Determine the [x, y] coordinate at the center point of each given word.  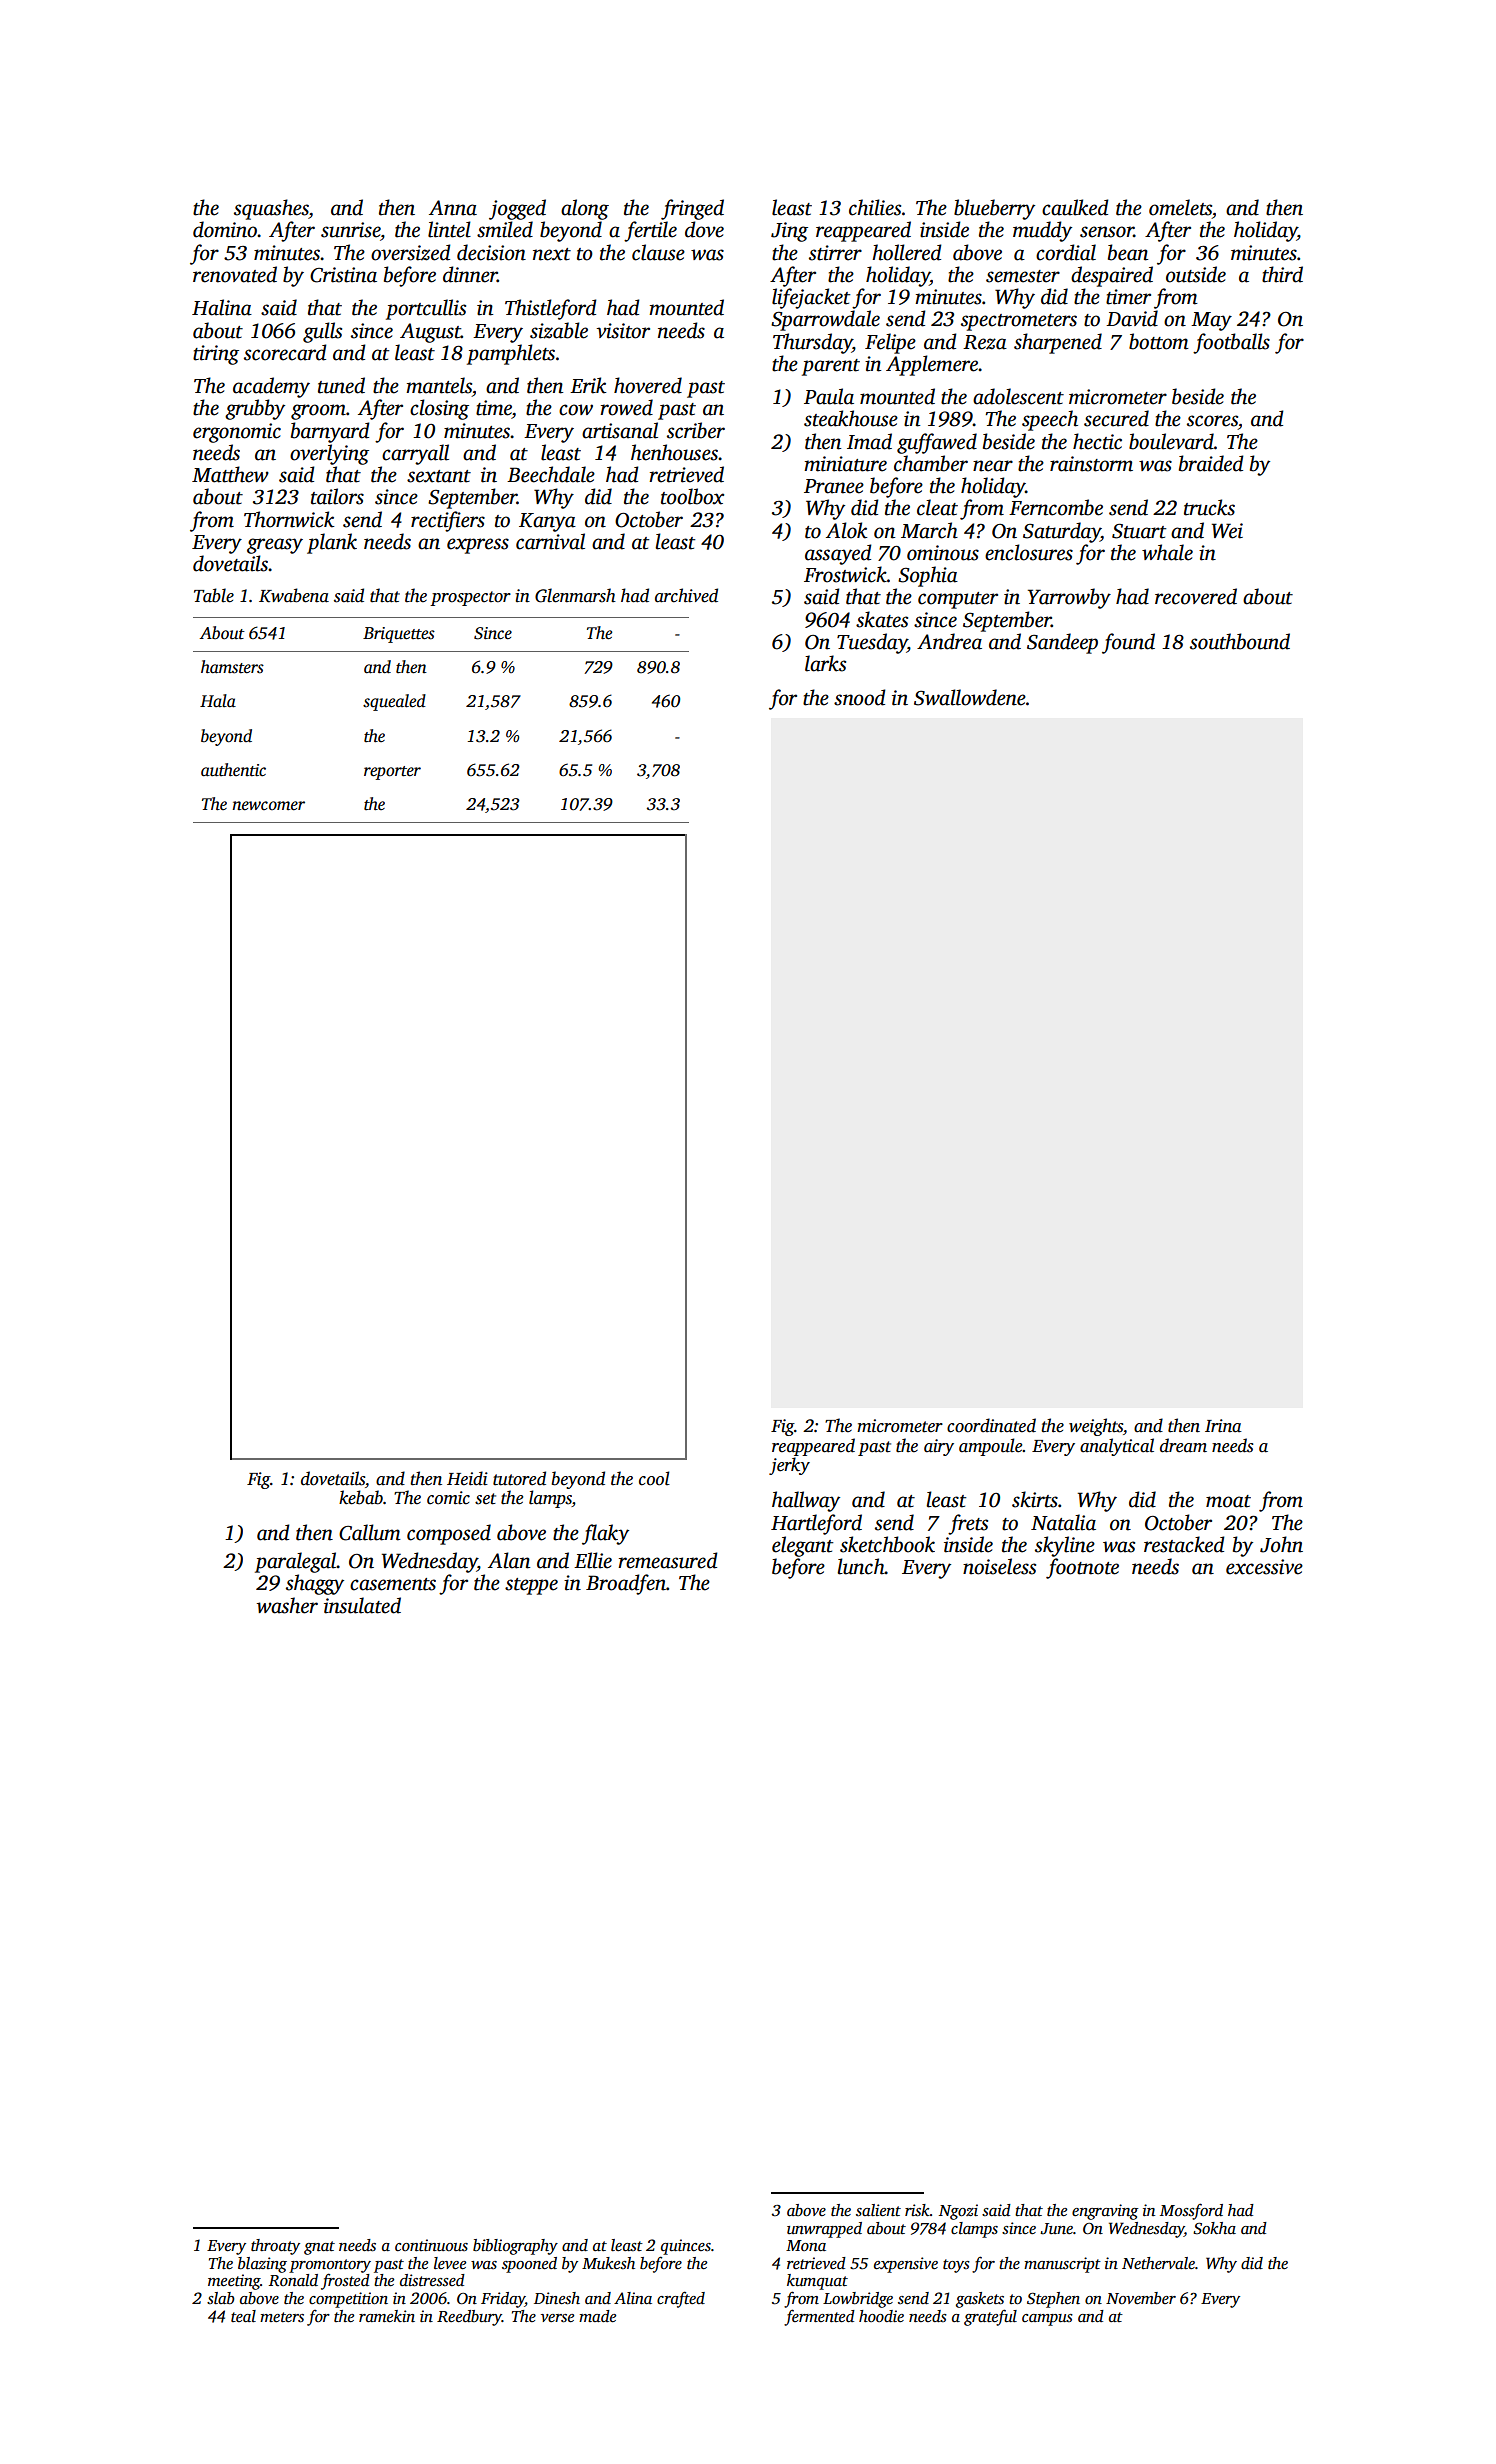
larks [825, 663]
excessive [1264, 1567]
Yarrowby [1069, 598]
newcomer [268, 806]
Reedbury [469, 2318]
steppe [531, 1586]
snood [859, 697]
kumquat [817, 2282]
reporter [392, 773]
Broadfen [626, 1584]
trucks [1209, 507]
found [1128, 643]
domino [225, 229]
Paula [829, 396]
